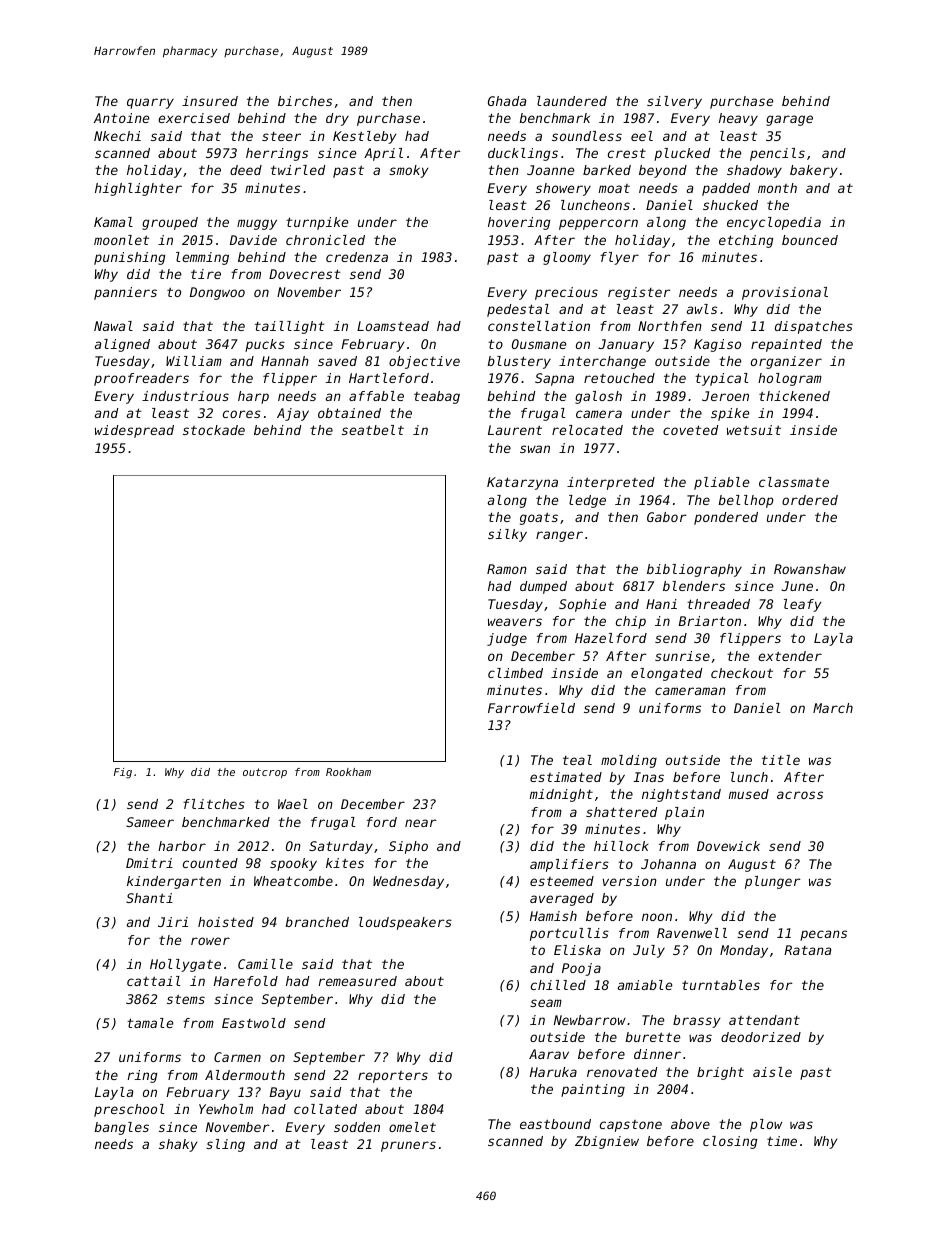 This page has width=952, height=1233. What do you see at coordinates (782, 1141) in the page?
I see `time` at bounding box center [782, 1141].
